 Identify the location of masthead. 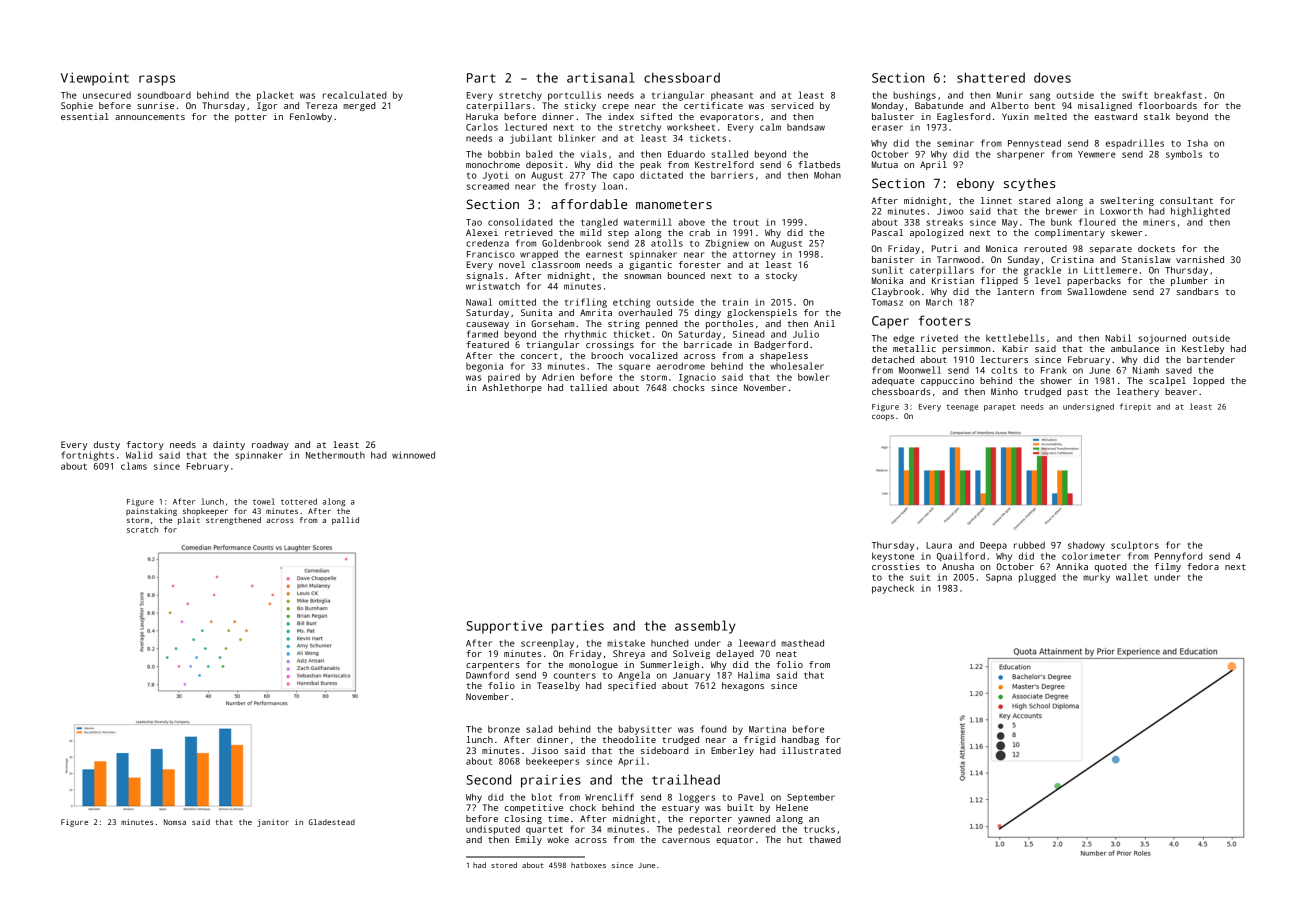
(802, 643).
